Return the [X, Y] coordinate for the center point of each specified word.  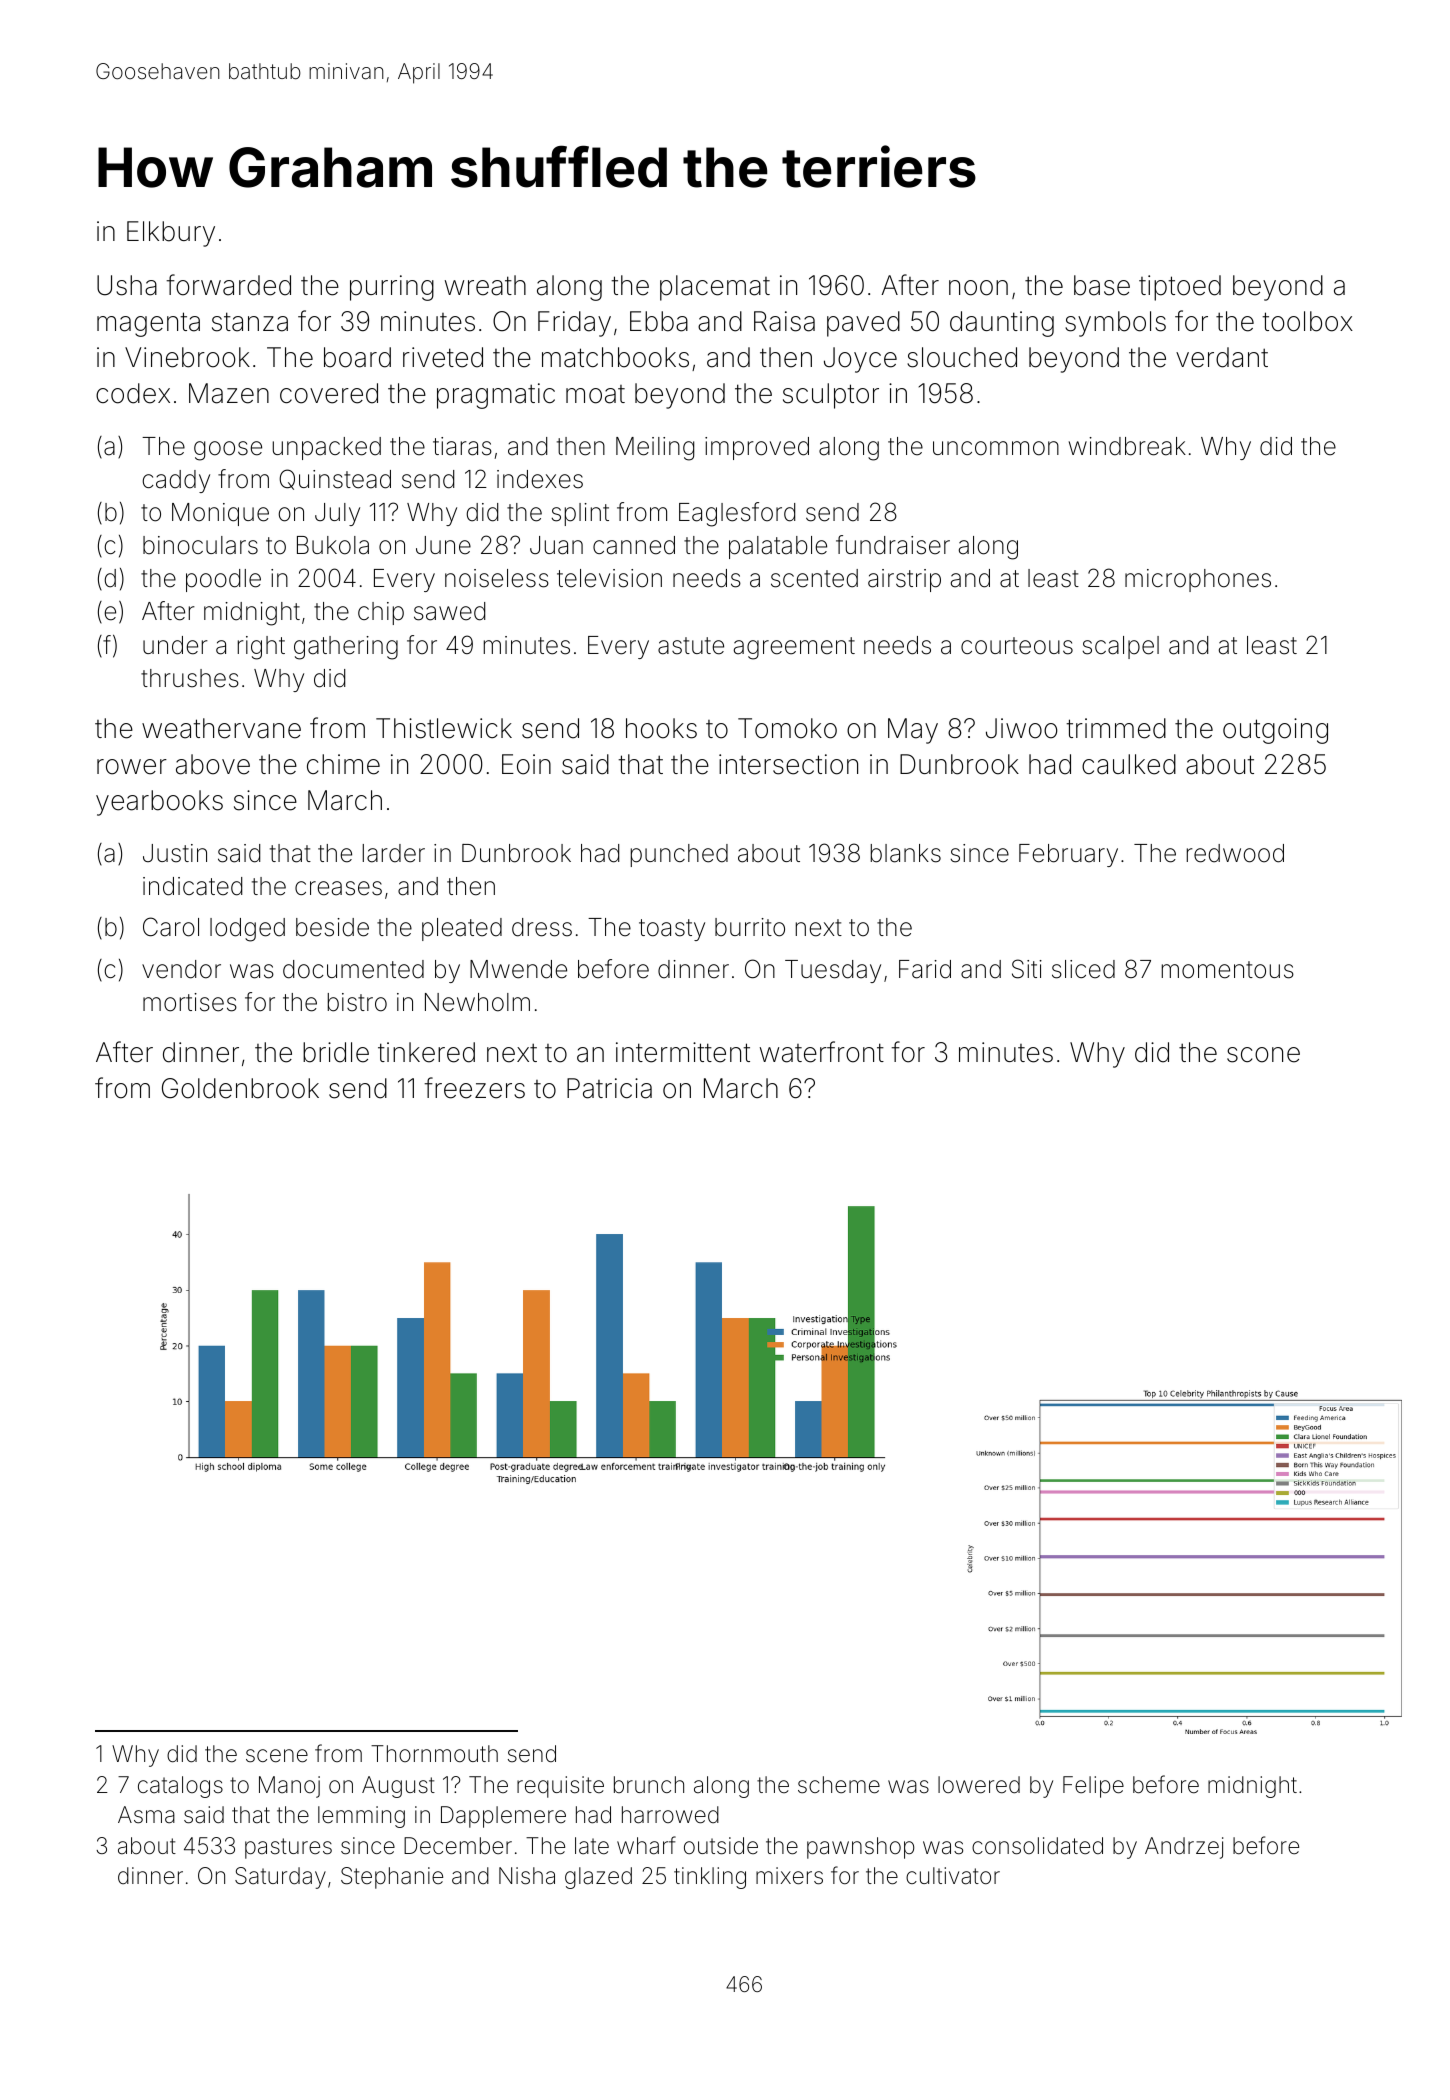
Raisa [784, 321]
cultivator [953, 1876]
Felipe [1093, 1787]
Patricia [609, 1088]
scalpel [1121, 647]
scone [1263, 1055]
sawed [449, 611]
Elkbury [171, 234]
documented [353, 969]
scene [277, 1756]
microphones [1198, 580]
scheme [839, 1785]
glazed [598, 1878]
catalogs [180, 1787]
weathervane [221, 728]
